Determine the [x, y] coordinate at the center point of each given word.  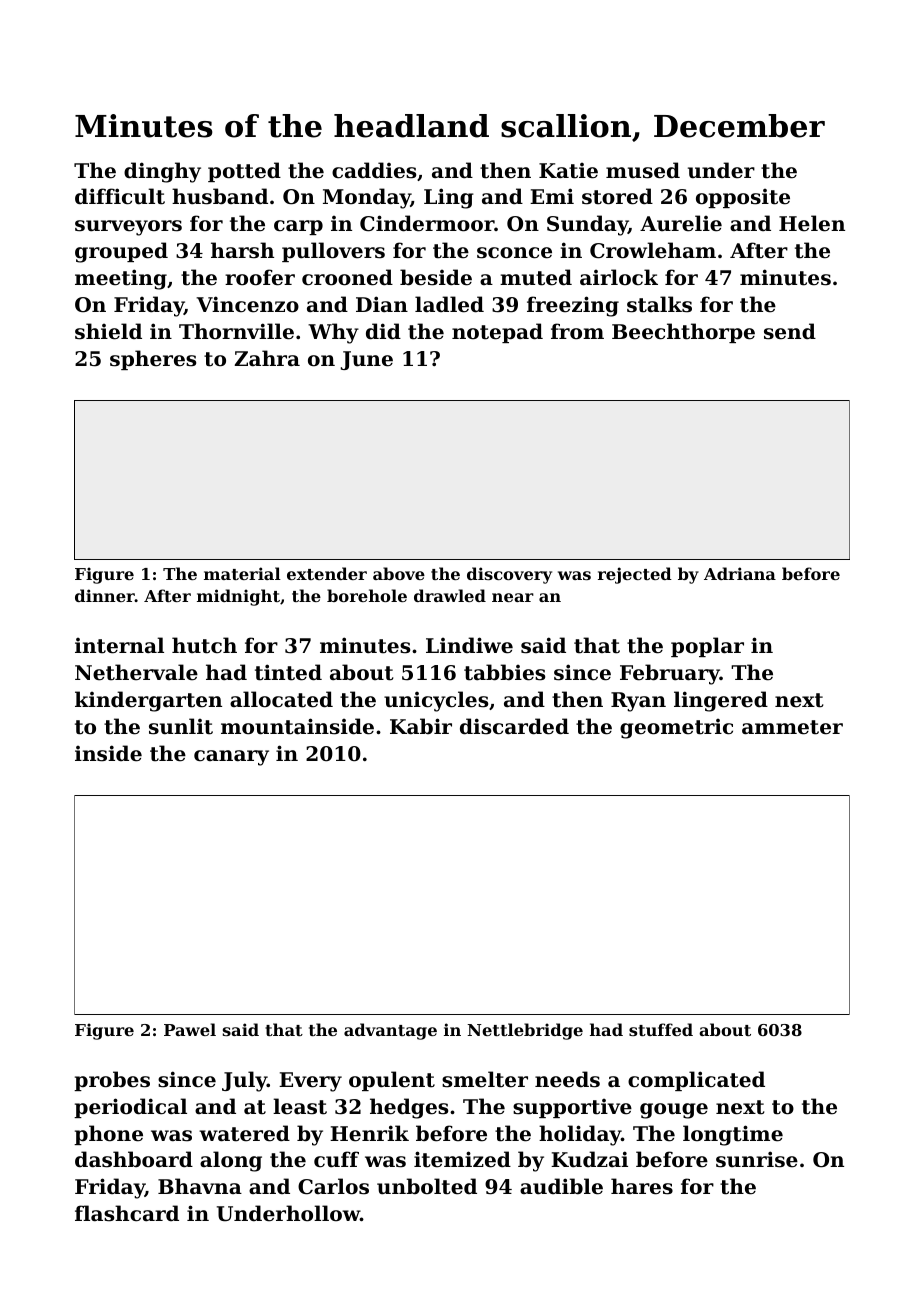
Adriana [740, 573]
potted [244, 172]
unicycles [436, 701]
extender [327, 573]
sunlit [181, 726]
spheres [153, 360]
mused [643, 170]
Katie [568, 171]
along [231, 1161]
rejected [635, 575]
